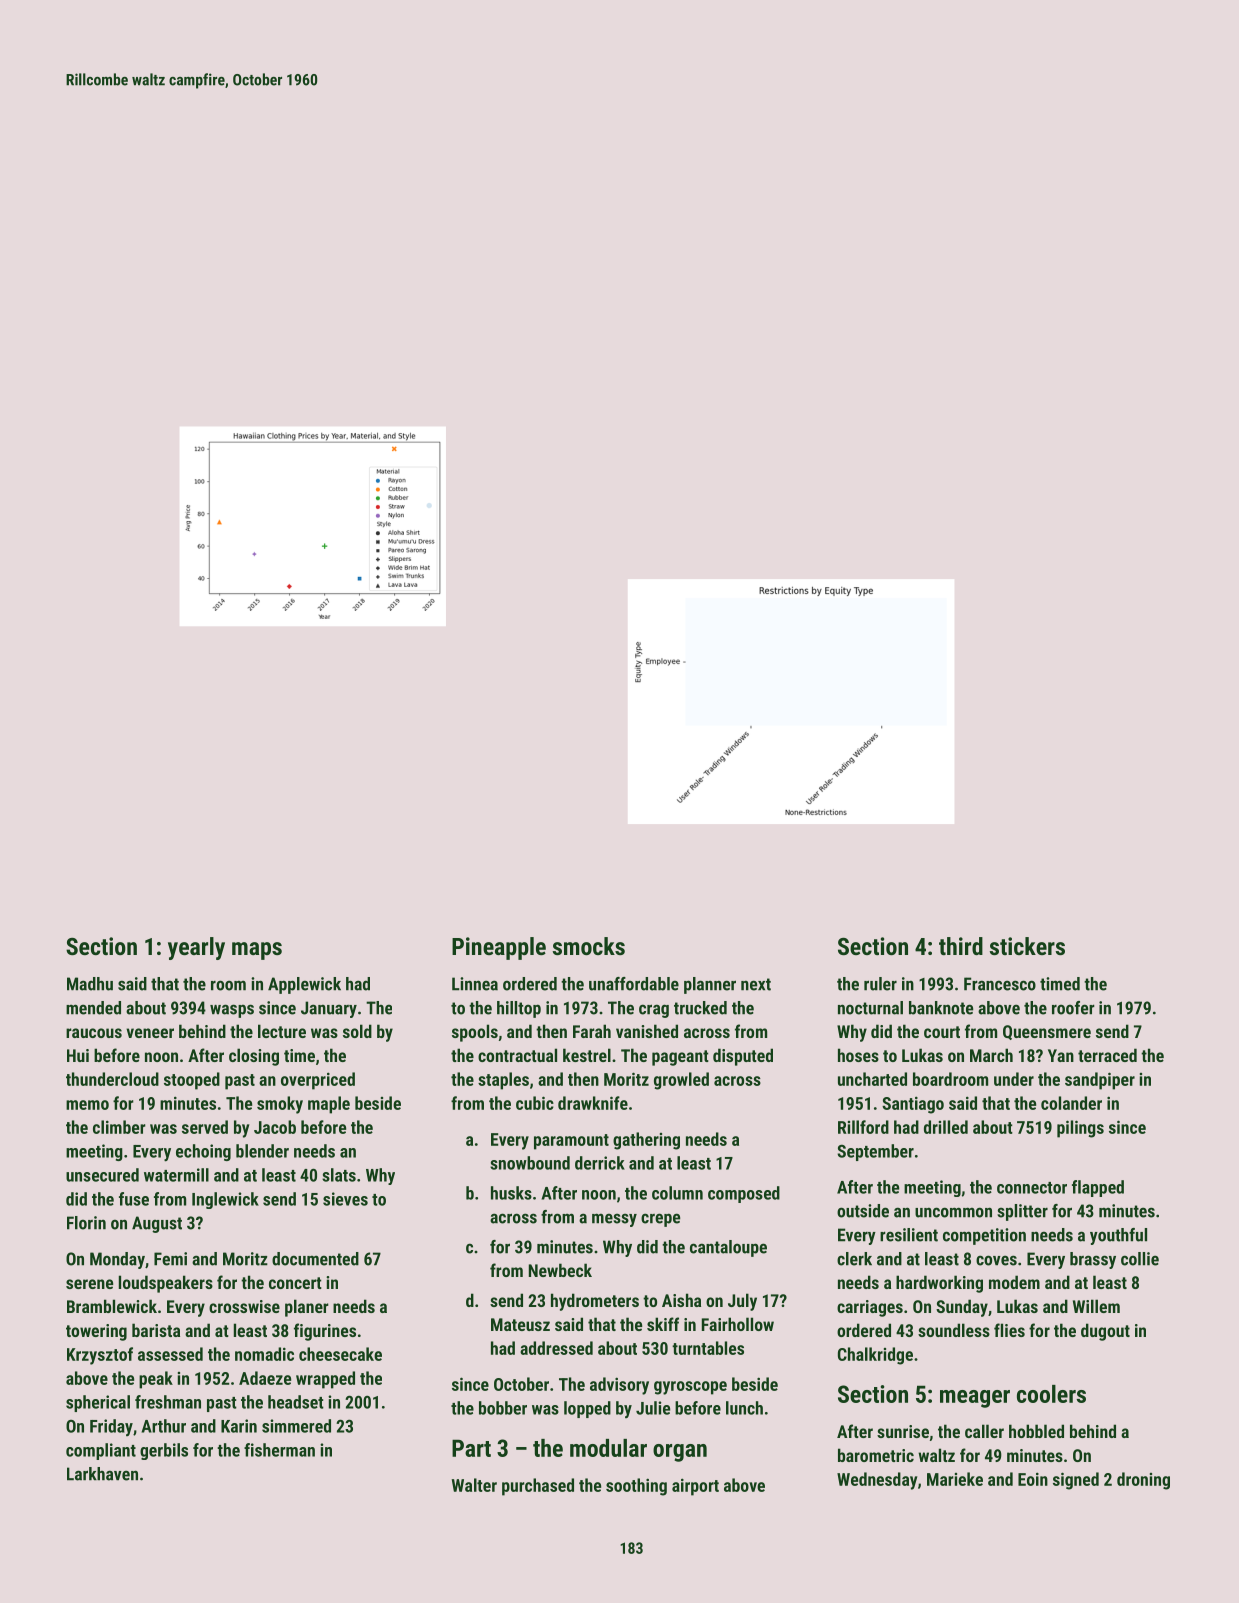  What do you see at coordinates (102, 1474) in the screenshot?
I see `Larkhaven` at bounding box center [102, 1474].
